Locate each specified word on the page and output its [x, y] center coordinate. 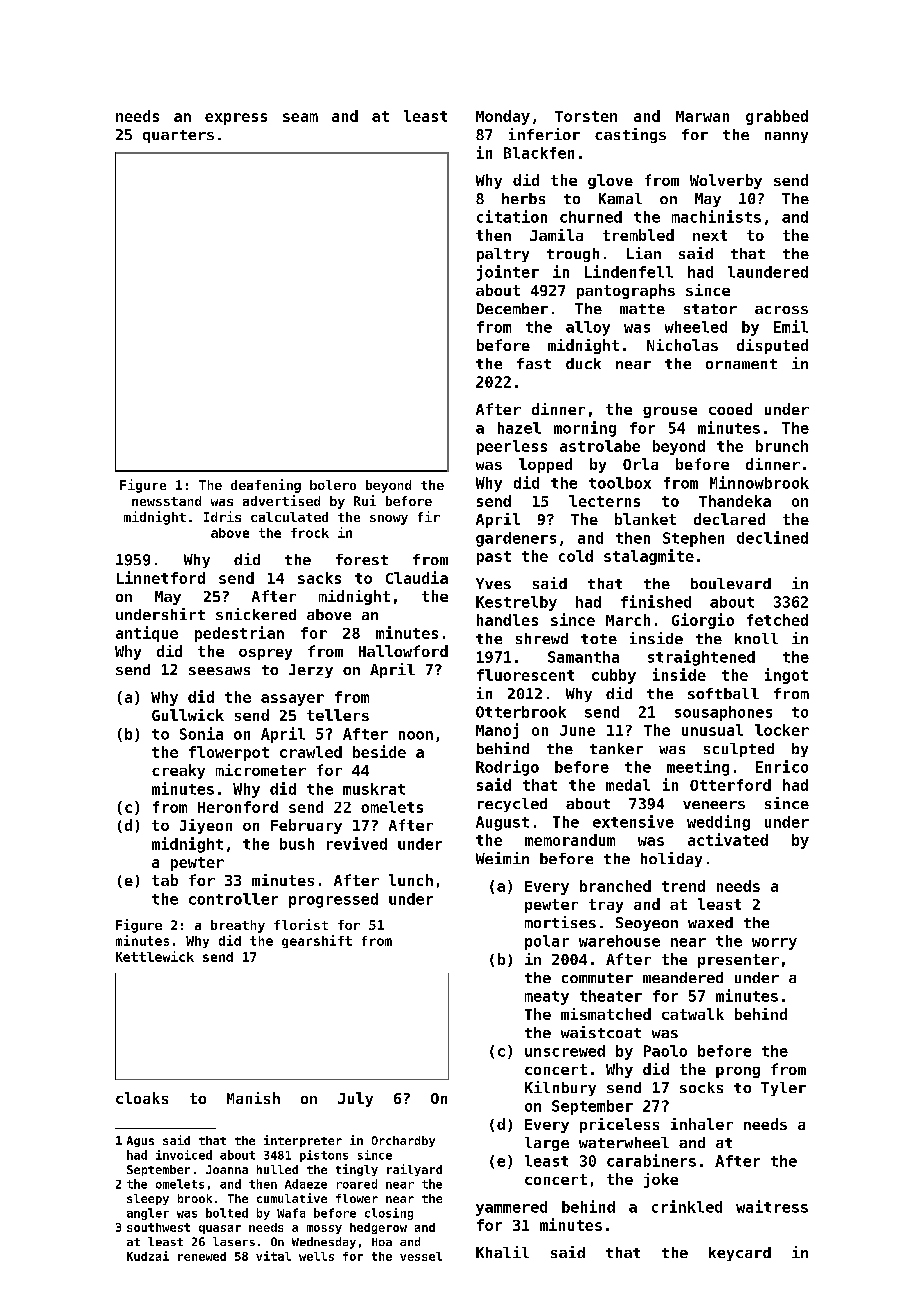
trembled [638, 235]
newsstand [166, 501]
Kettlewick [155, 956]
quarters [178, 136]
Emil [791, 326]
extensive [633, 821]
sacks [319, 578]
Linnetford [161, 577]
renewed [202, 1256]
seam [300, 117]
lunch [411, 880]
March [628, 620]
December [512, 308]
